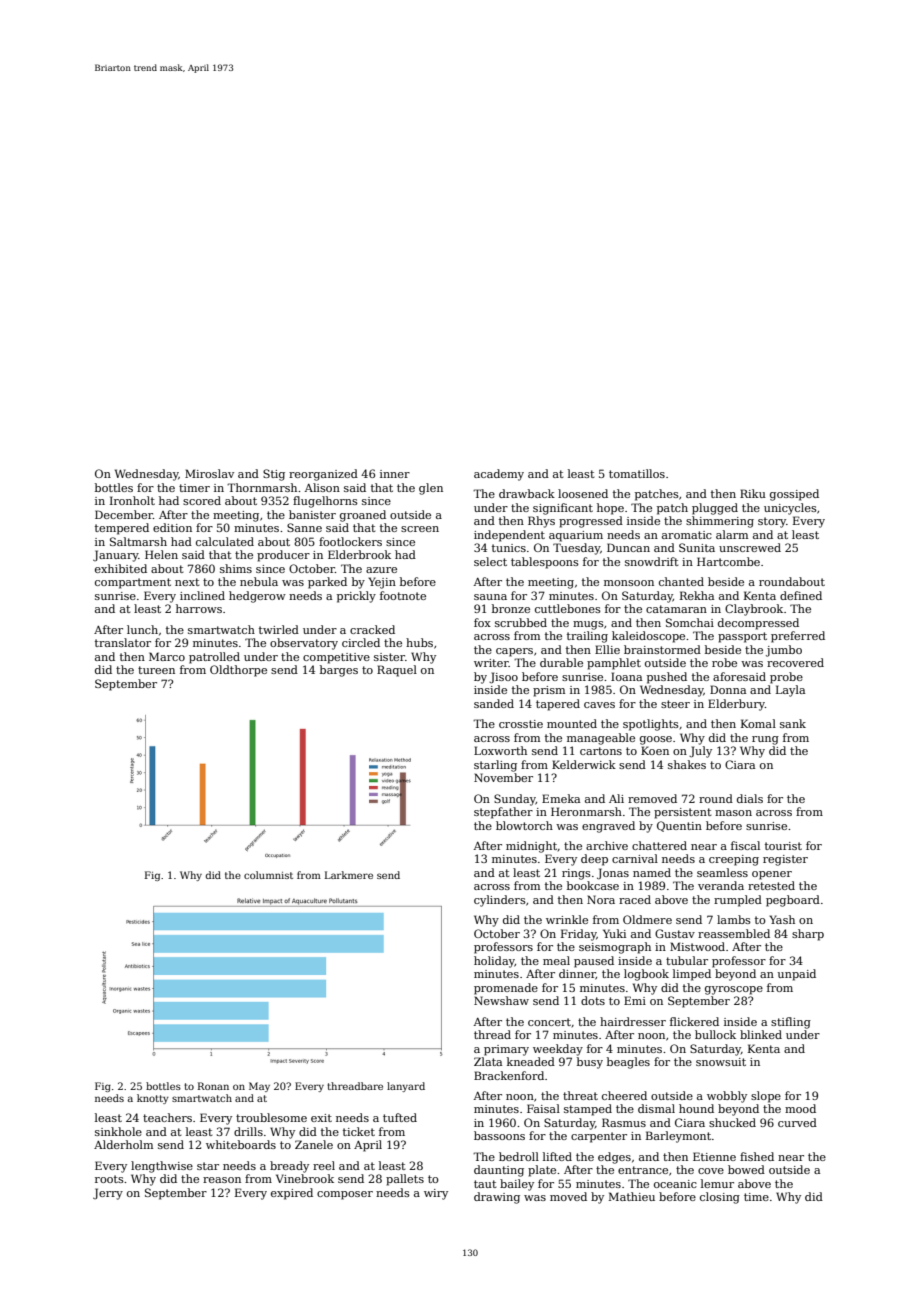 This document has height=1308, width=924. I want to click on hedgerow, so click(257, 597).
